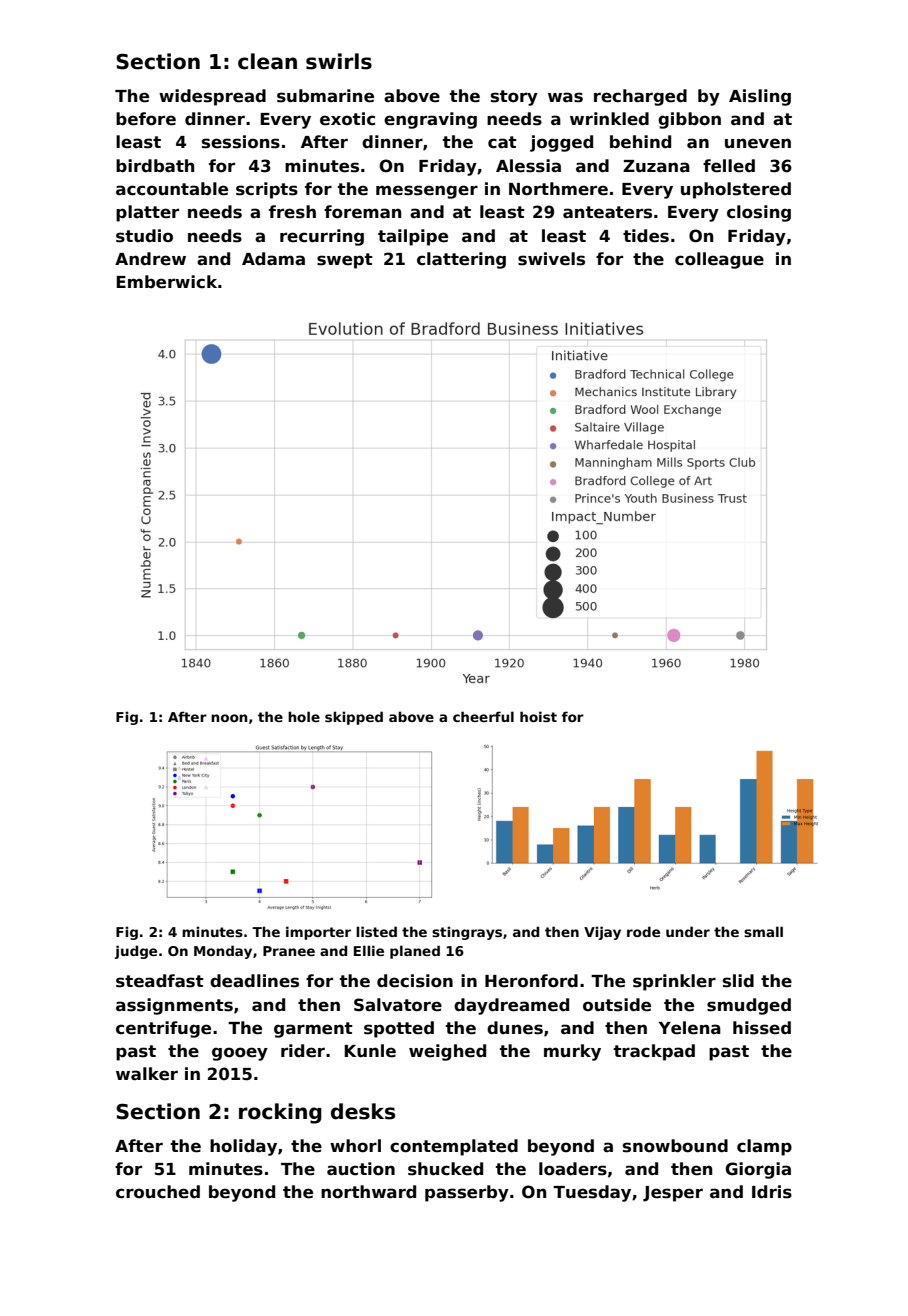  I want to click on before, so click(146, 119).
